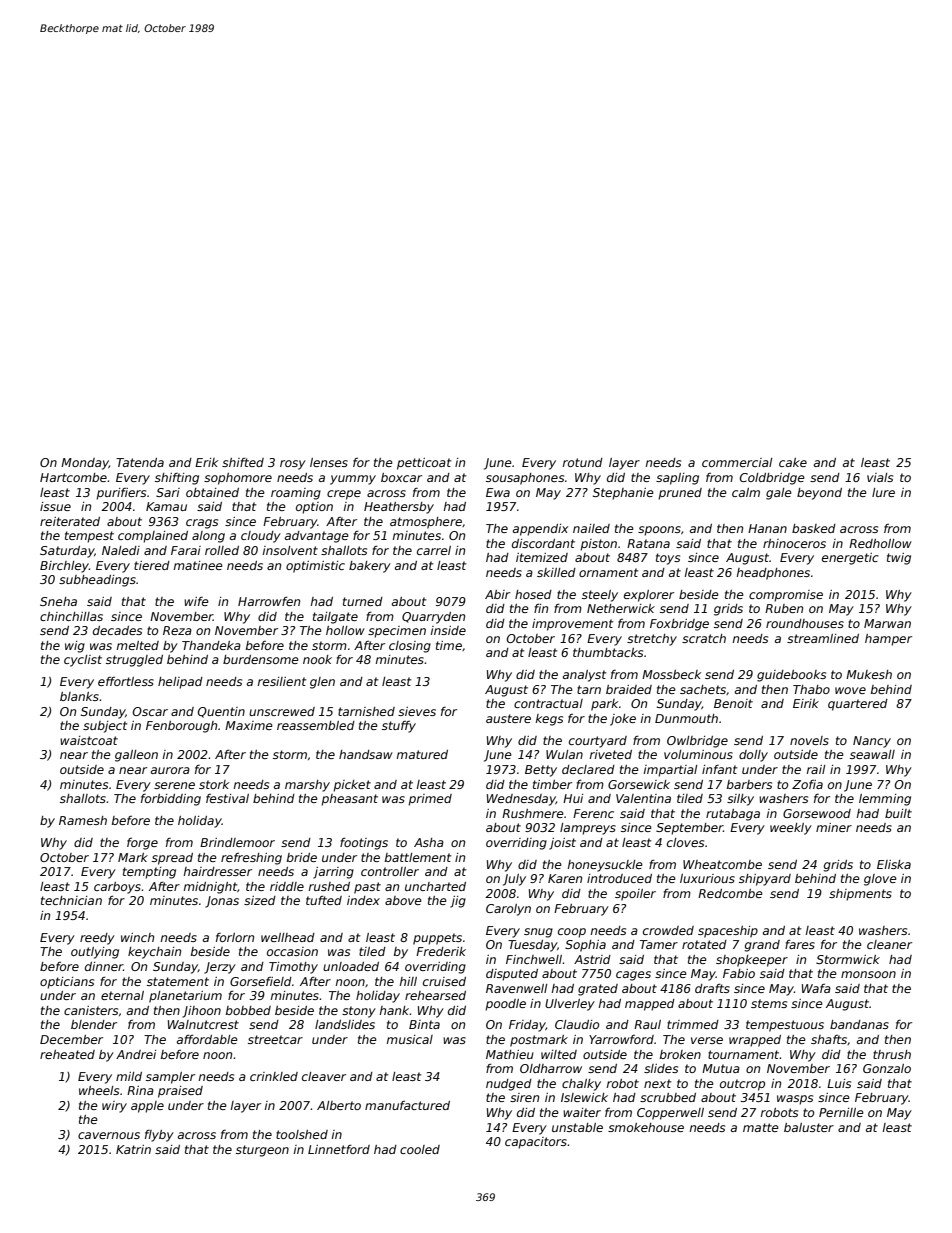 This page has width=952, height=1233. What do you see at coordinates (497, 594) in the page?
I see `Abir` at bounding box center [497, 594].
